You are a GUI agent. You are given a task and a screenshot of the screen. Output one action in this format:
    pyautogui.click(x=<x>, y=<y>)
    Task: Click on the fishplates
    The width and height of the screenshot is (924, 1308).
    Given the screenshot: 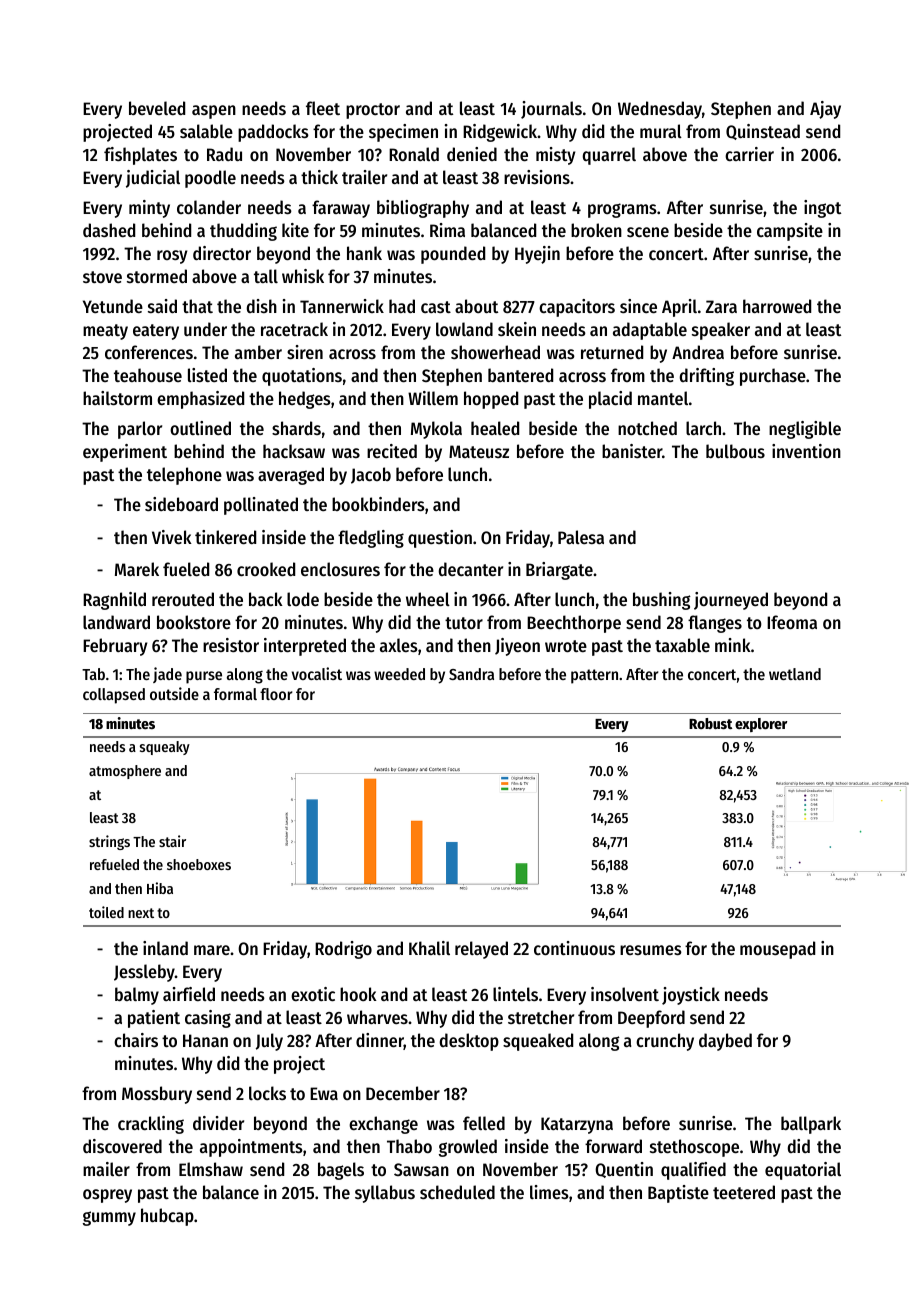 What is the action you would take?
    pyautogui.click(x=140, y=156)
